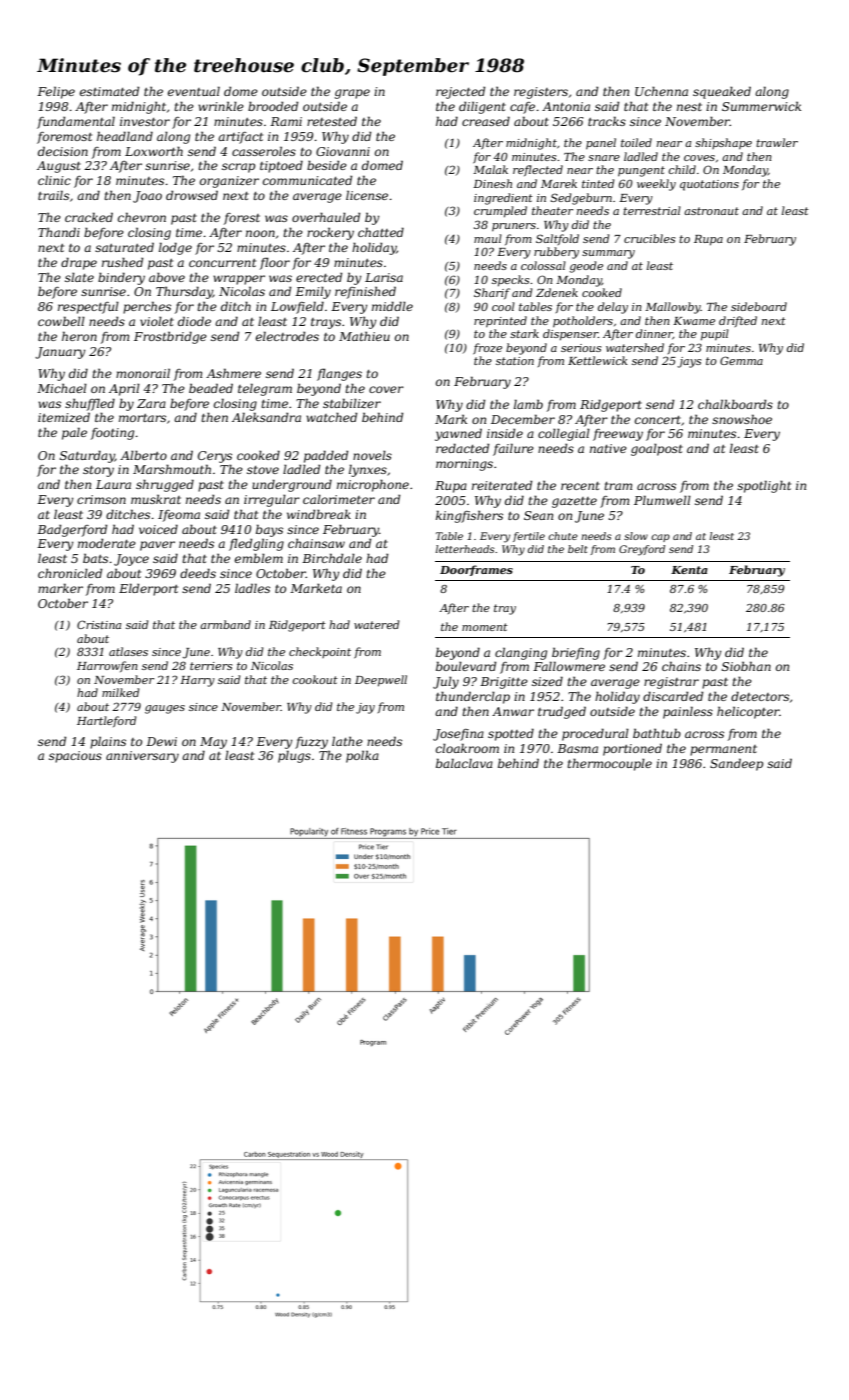 This image has height=1400, width=849. I want to click on cracked, so click(89, 217).
